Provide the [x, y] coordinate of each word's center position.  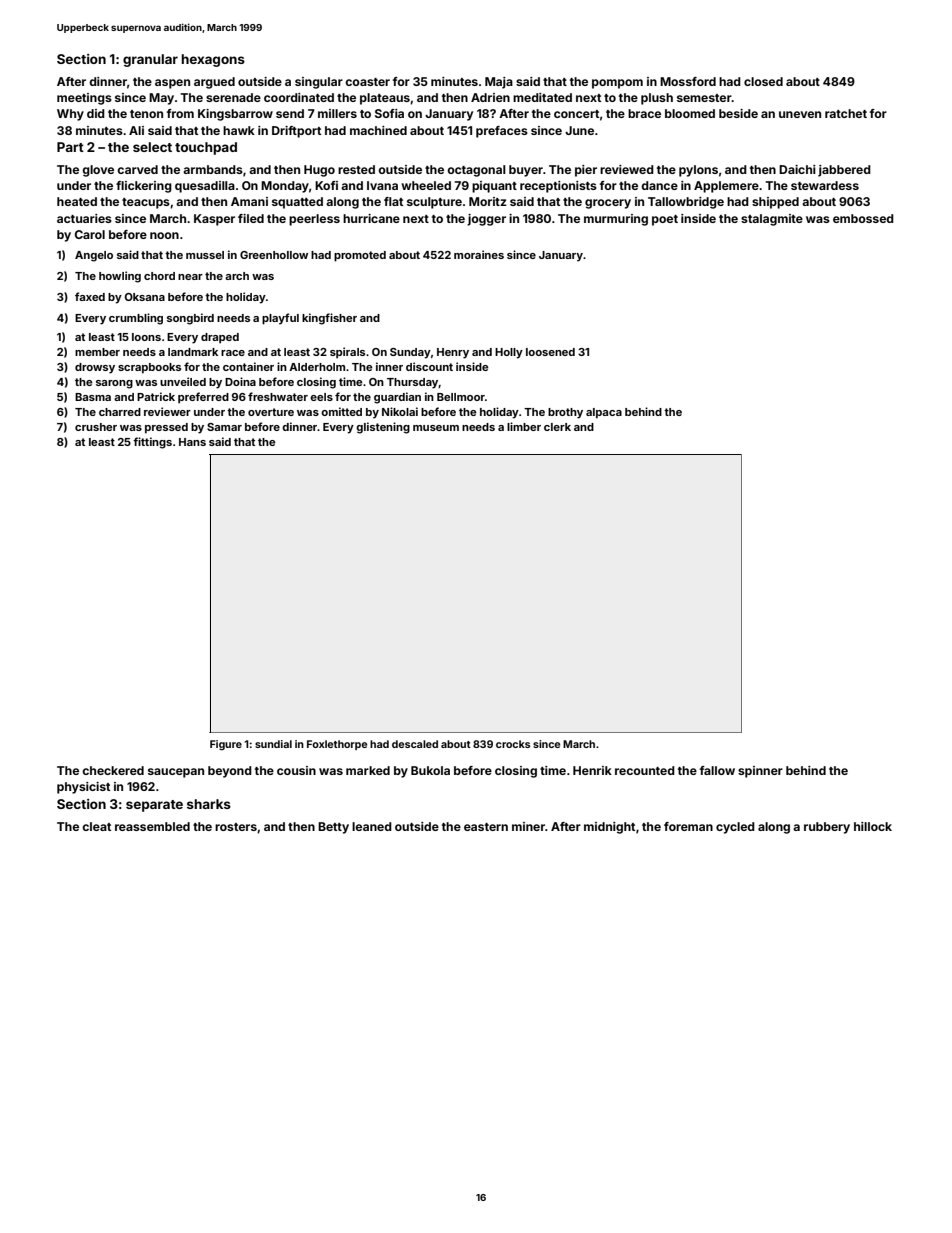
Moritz [488, 201]
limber [524, 426]
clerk [557, 427]
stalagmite [772, 220]
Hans [192, 442]
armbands [213, 169]
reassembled [152, 826]
